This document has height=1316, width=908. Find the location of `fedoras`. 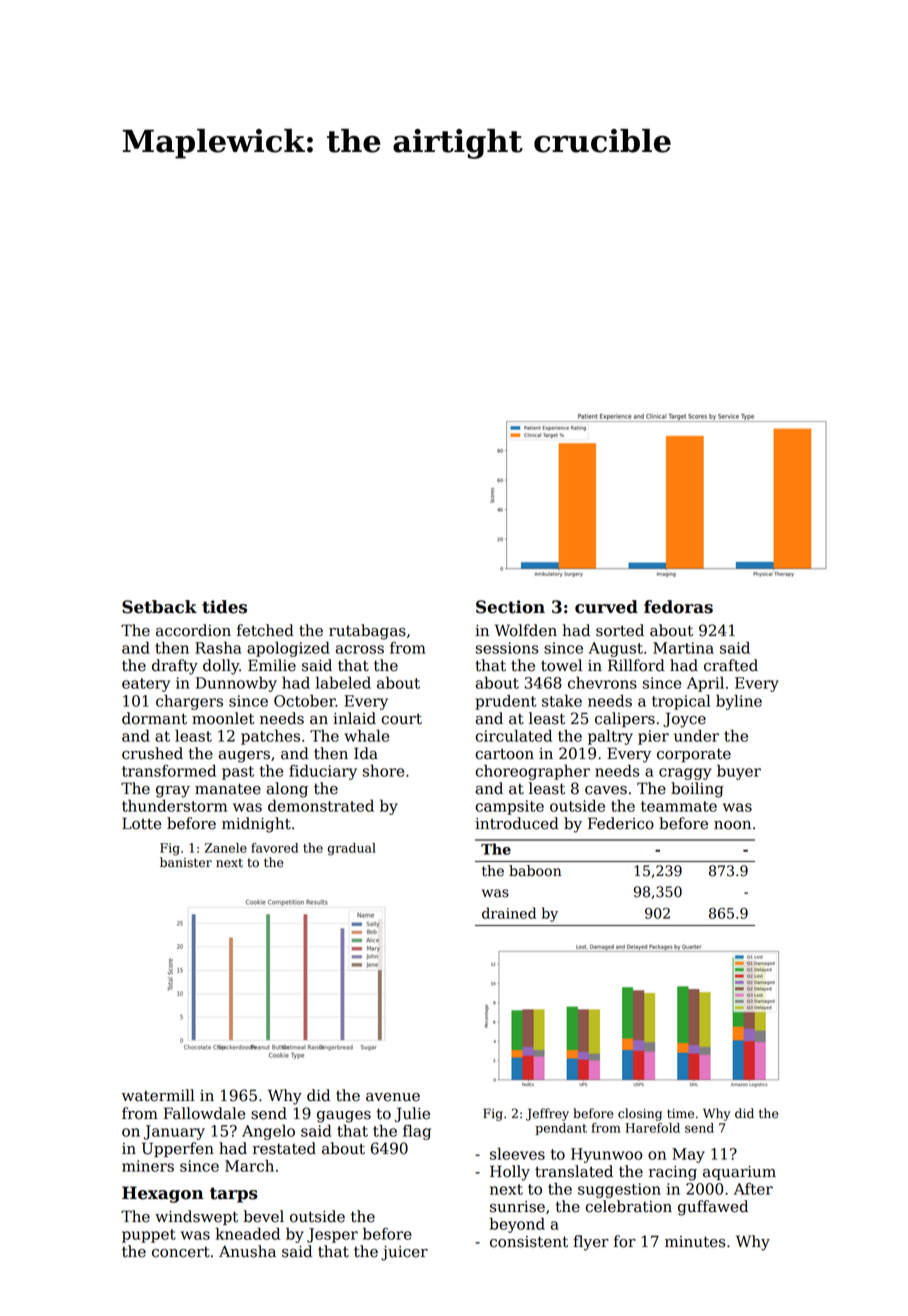

fedoras is located at coordinates (678, 607).
